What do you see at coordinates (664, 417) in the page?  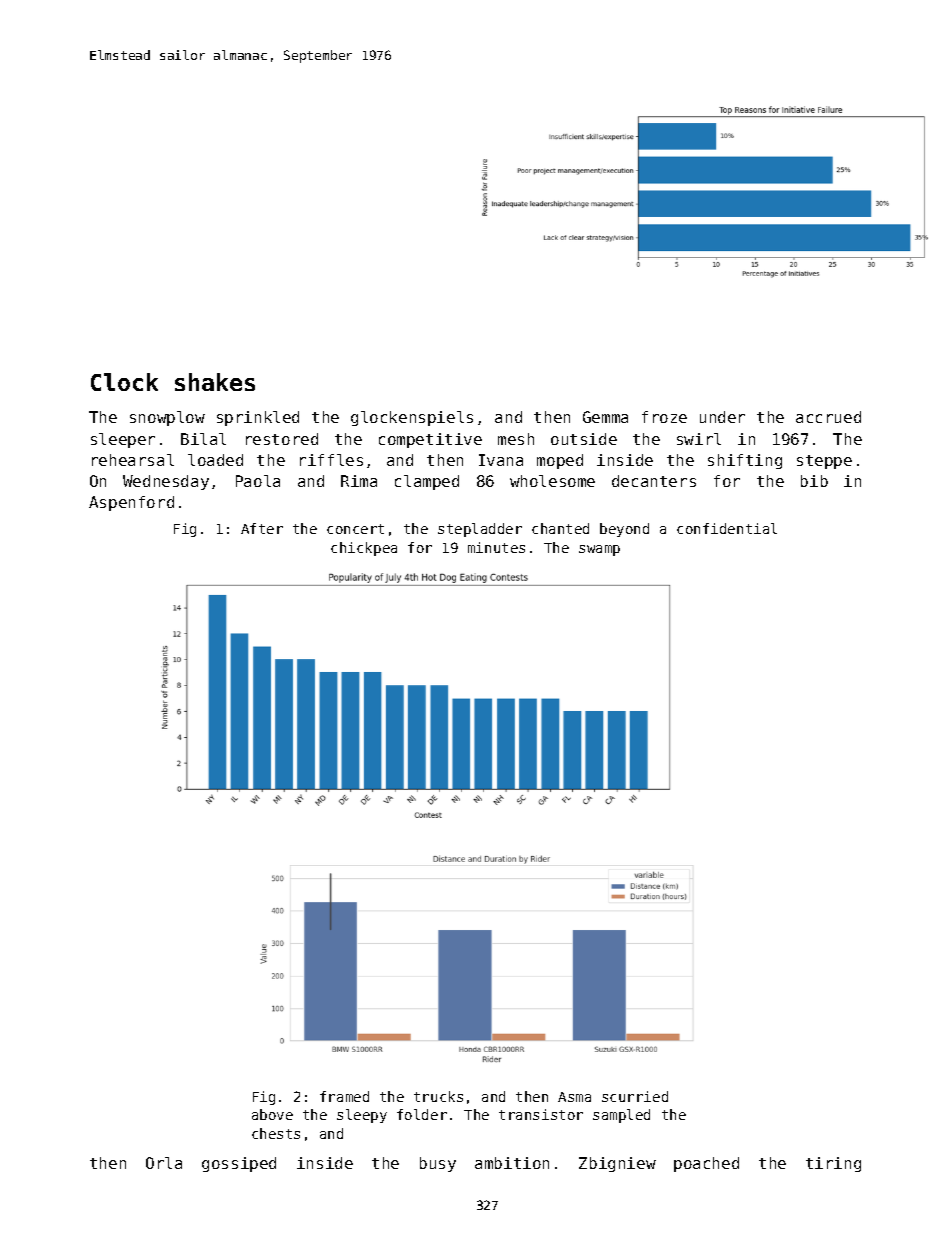 I see `froze` at bounding box center [664, 417].
